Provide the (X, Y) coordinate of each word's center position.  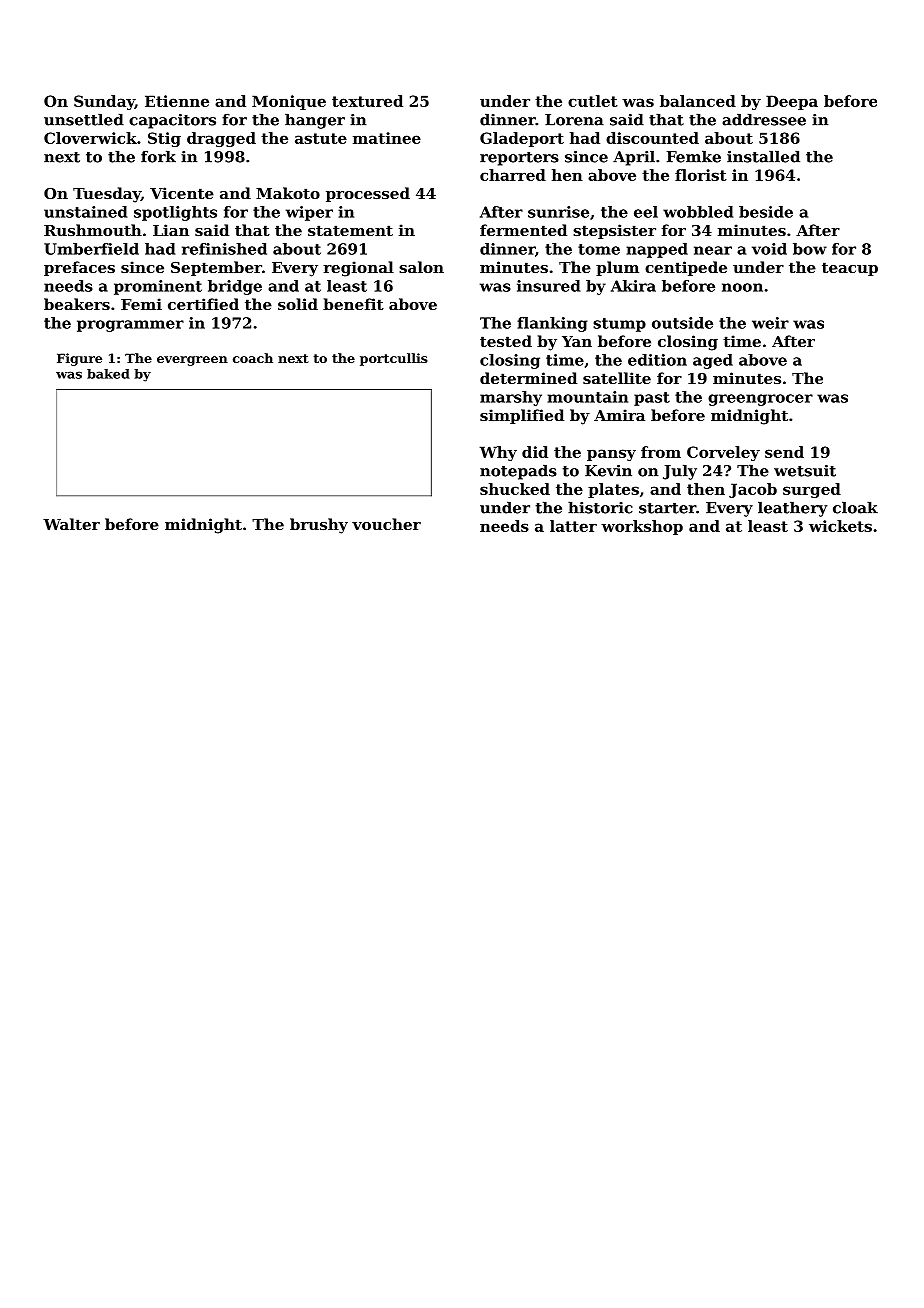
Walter (71, 524)
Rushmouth (93, 230)
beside (766, 212)
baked (108, 374)
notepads (518, 472)
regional (358, 269)
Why (498, 453)
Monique (289, 102)
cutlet (593, 101)
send (784, 452)
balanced (698, 101)
